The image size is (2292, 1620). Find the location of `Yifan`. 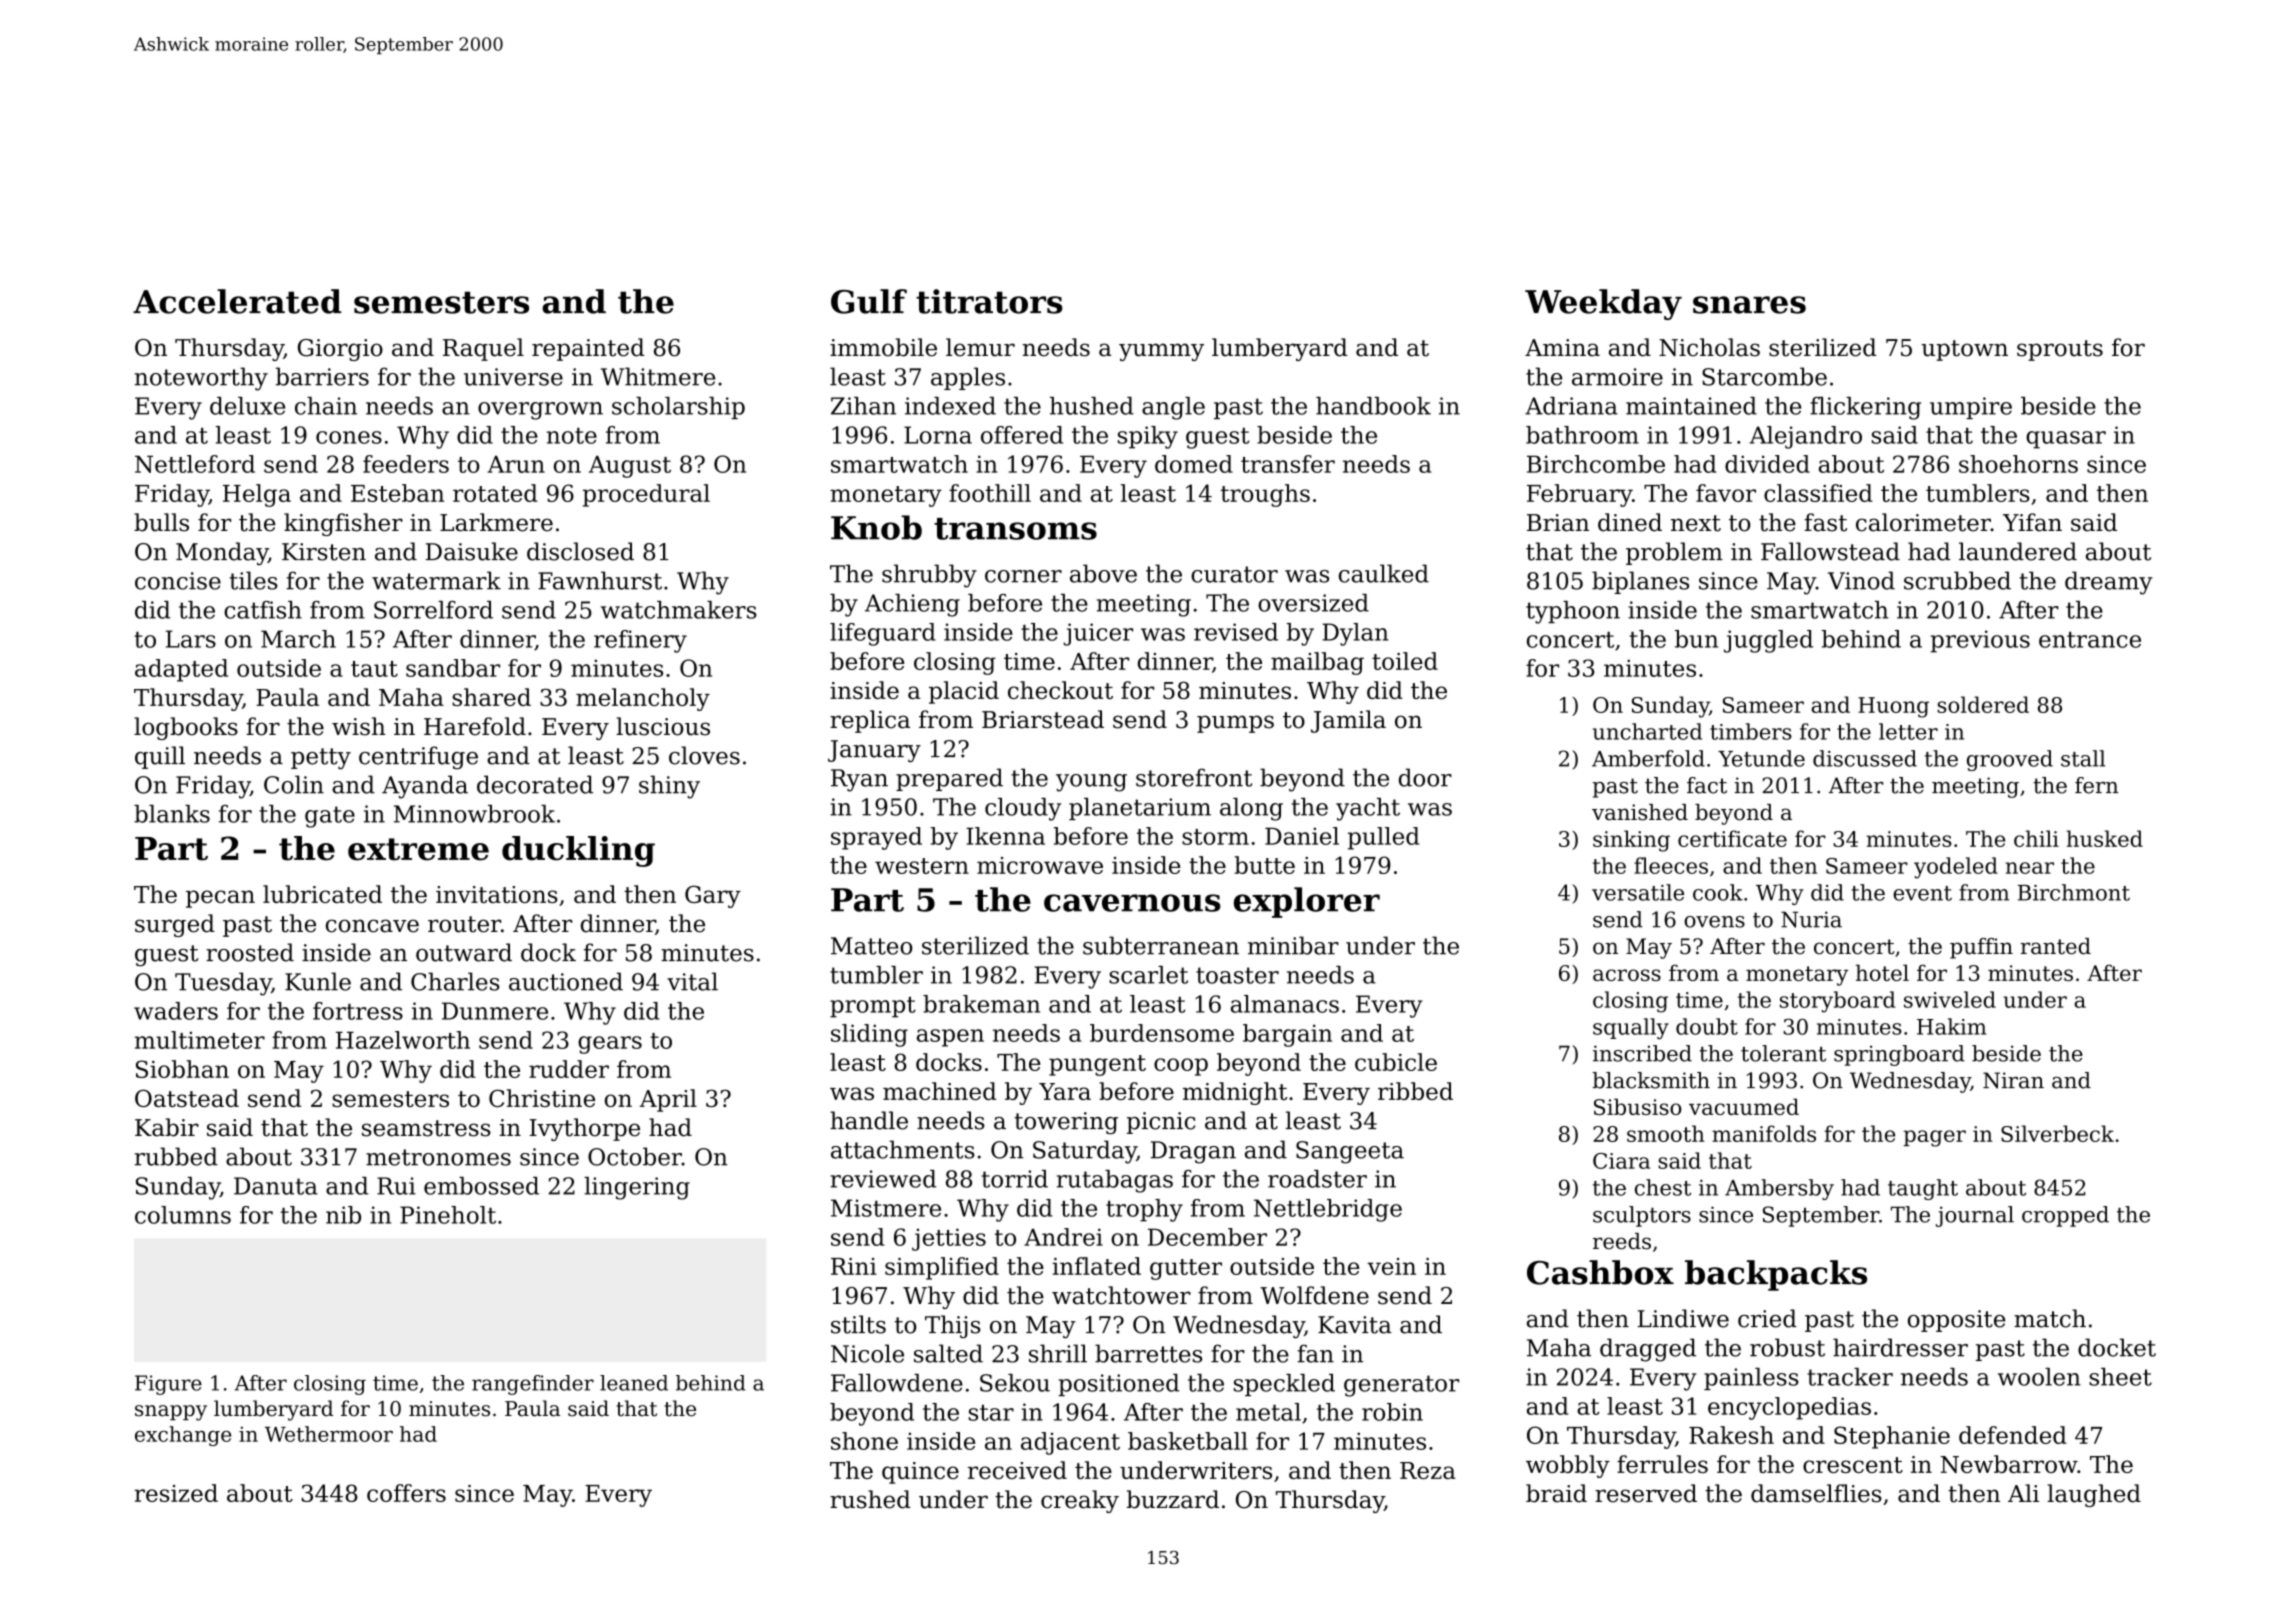

Yifan is located at coordinates (2032, 522).
